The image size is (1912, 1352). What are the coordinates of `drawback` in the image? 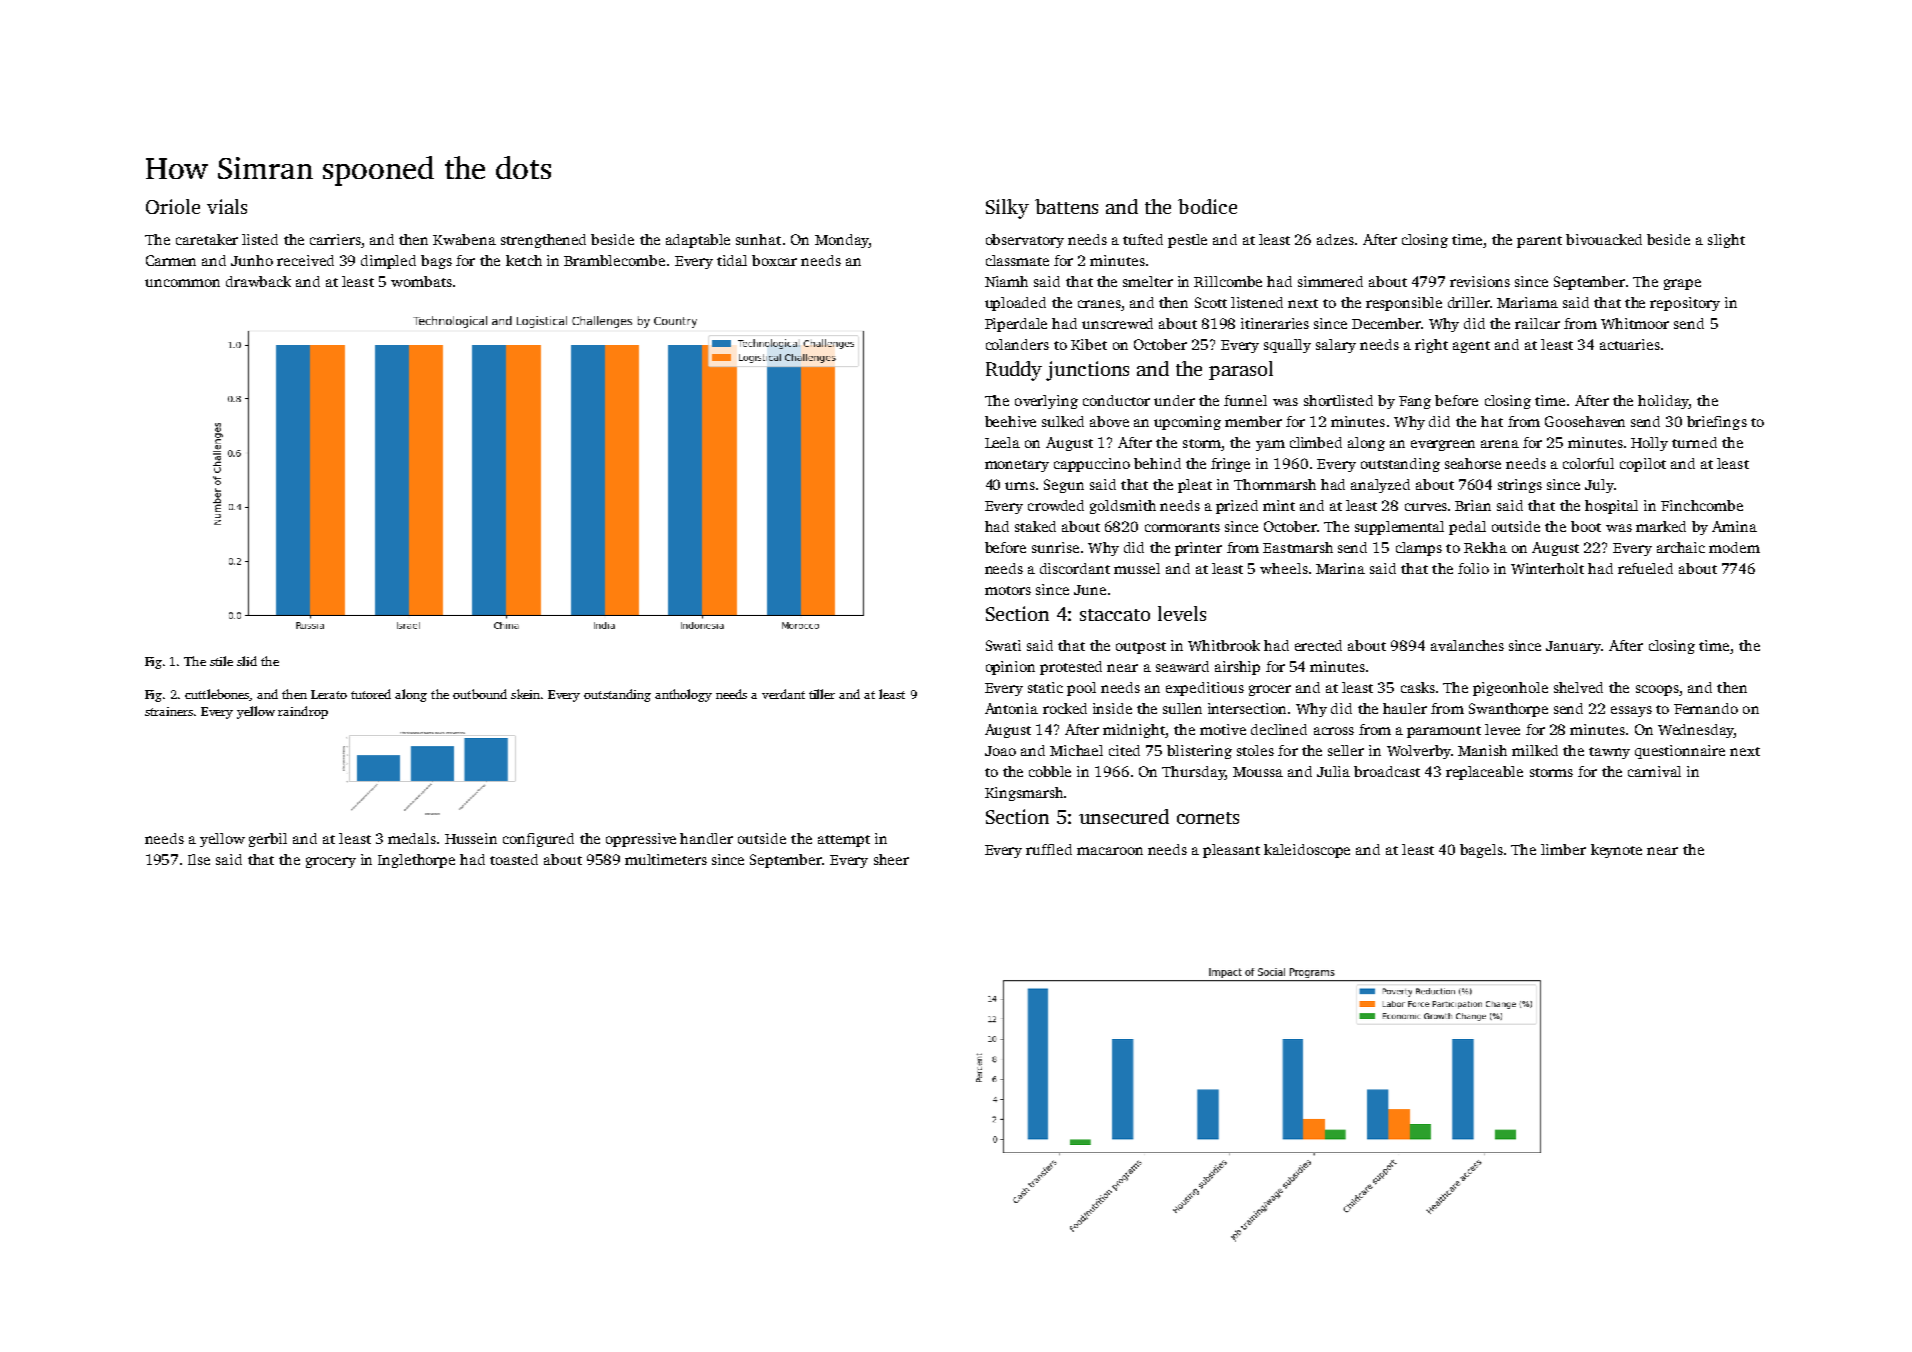 It's located at (258, 281).
